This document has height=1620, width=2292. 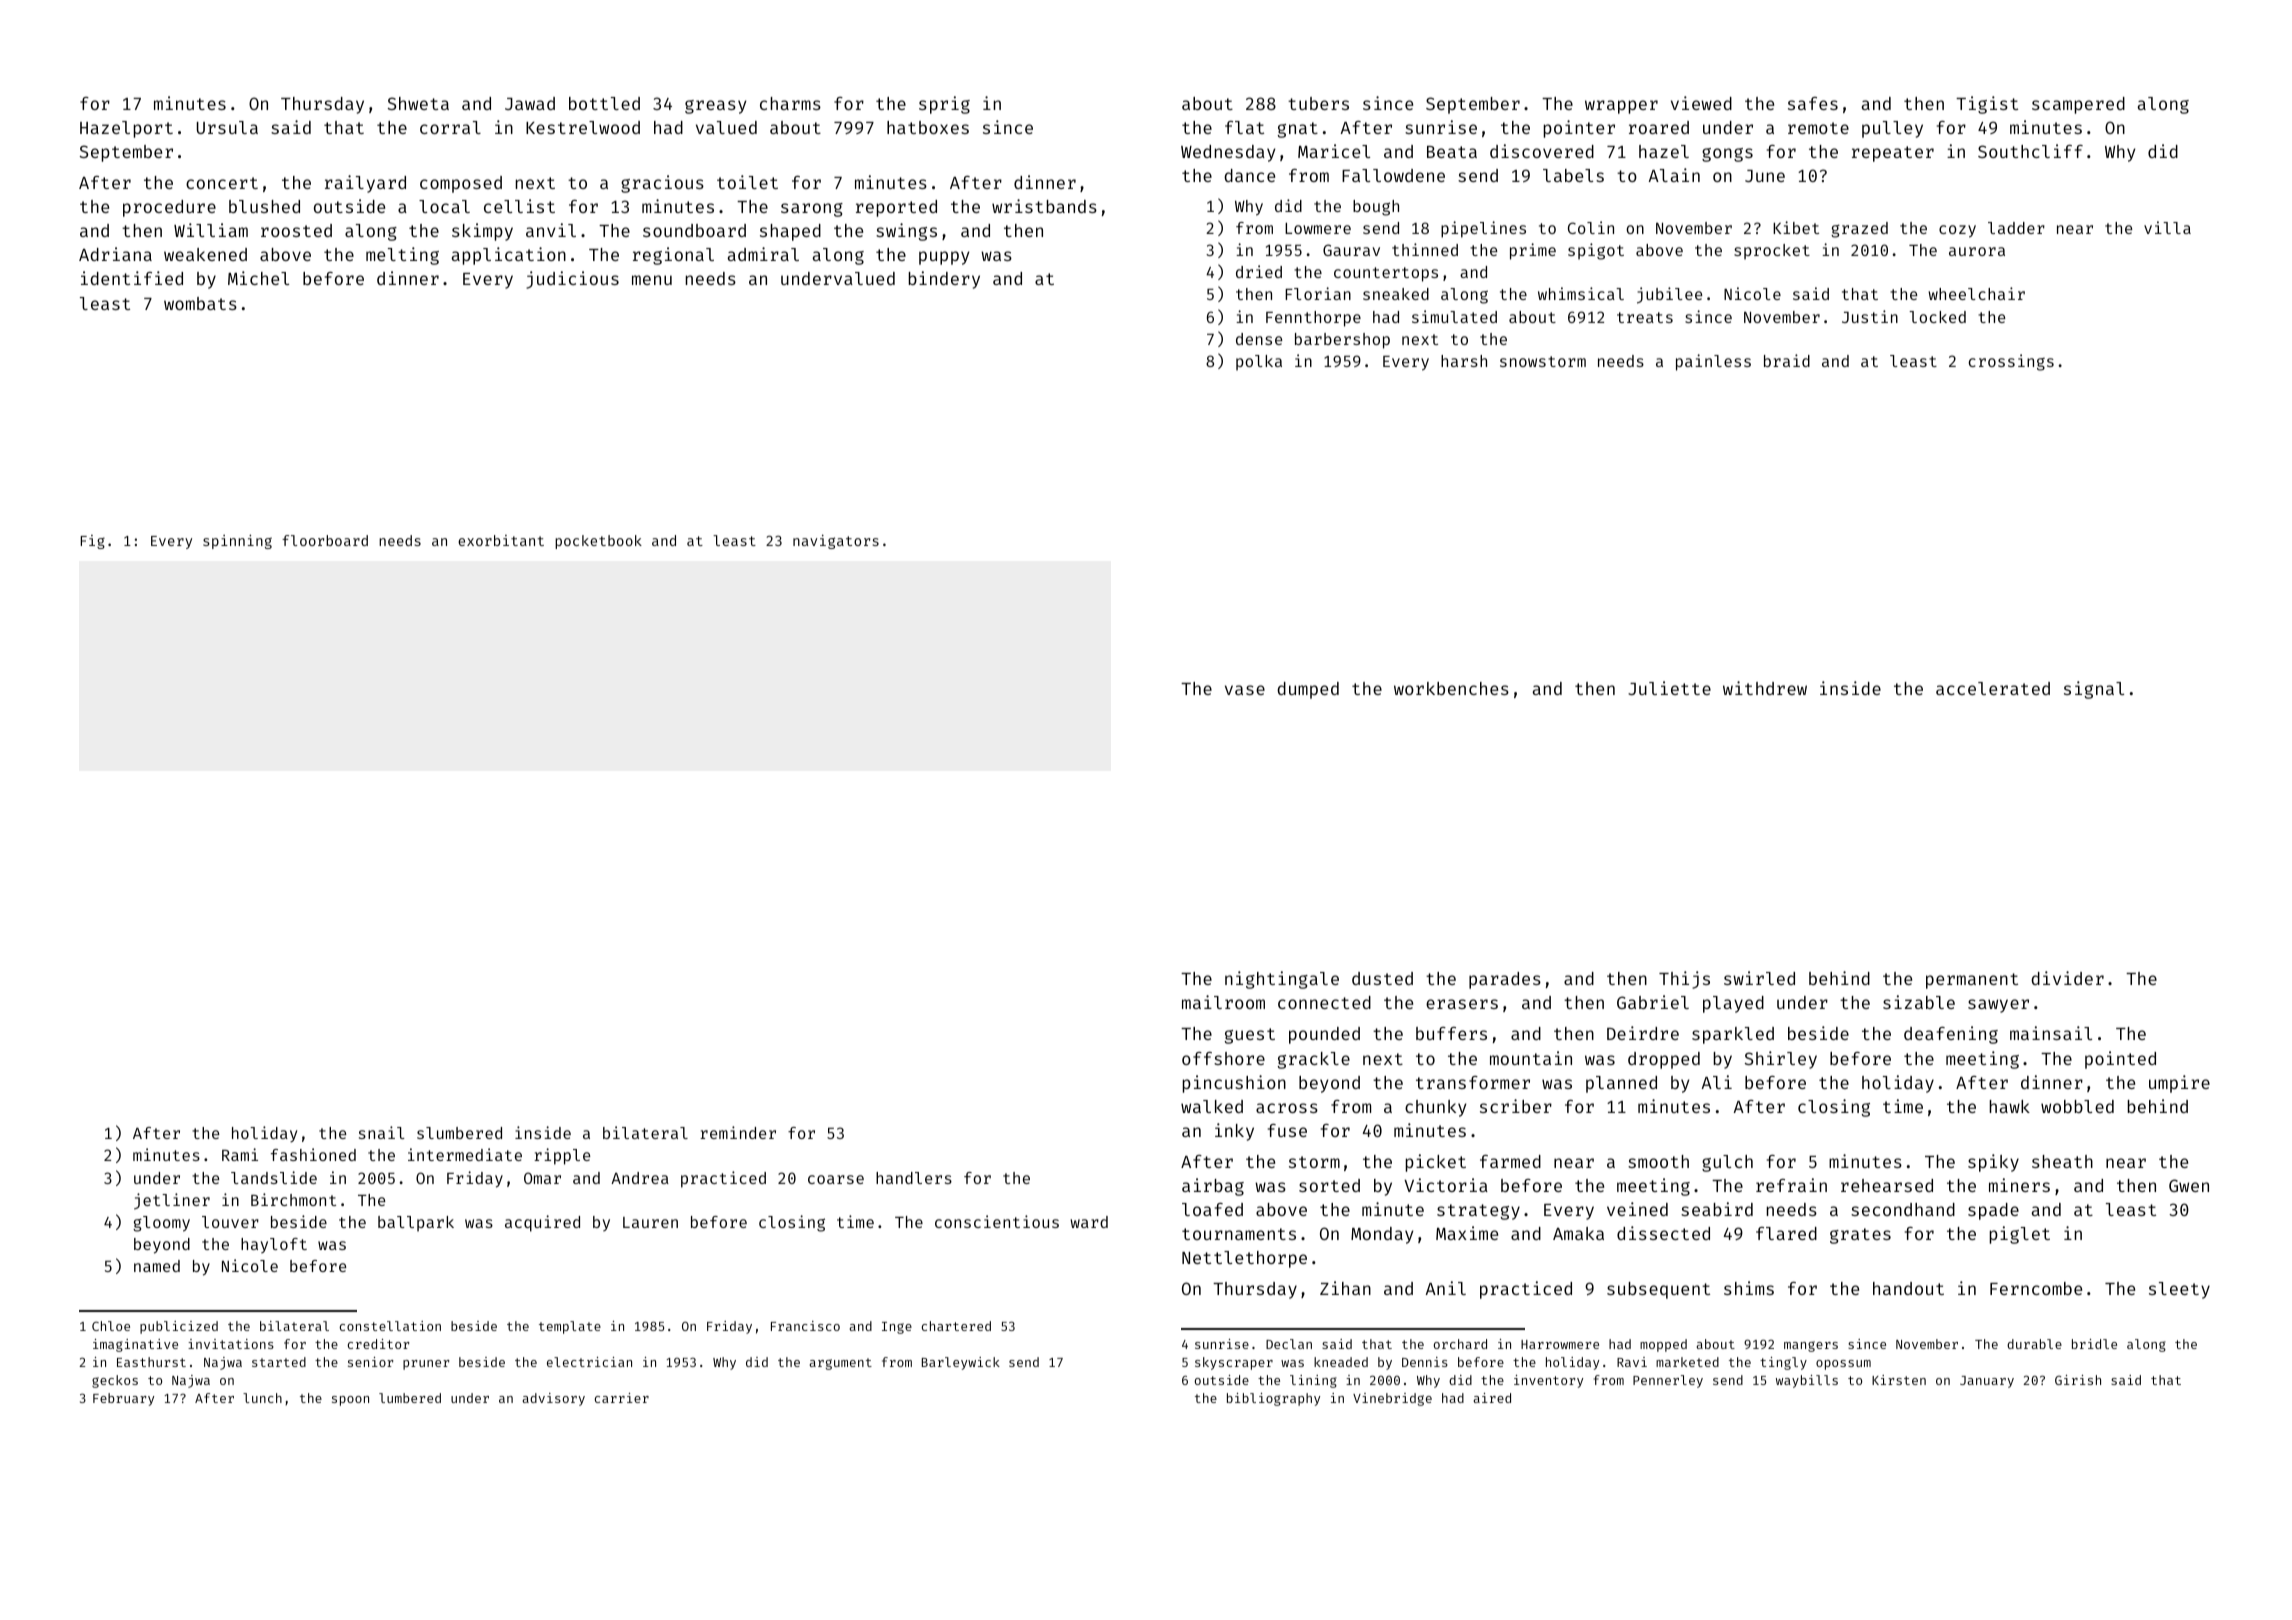 I want to click on February, so click(x=123, y=1399).
